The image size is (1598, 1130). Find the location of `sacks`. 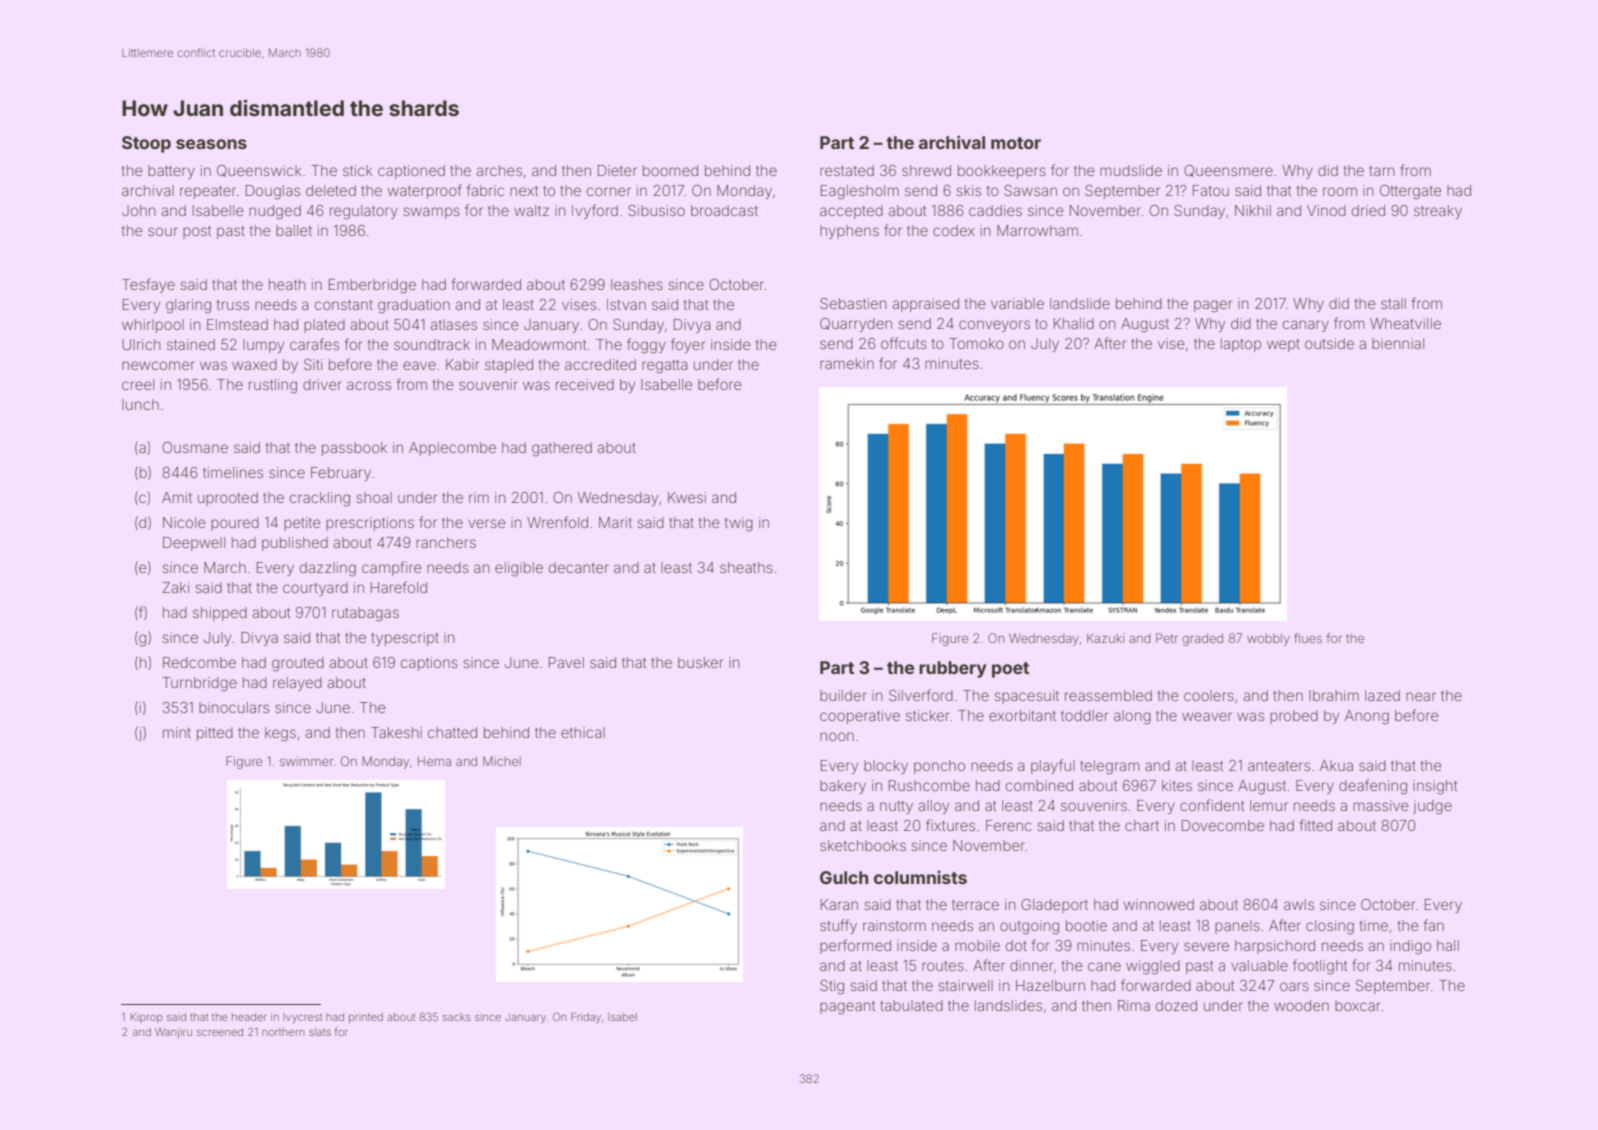

sacks is located at coordinates (457, 1017).
